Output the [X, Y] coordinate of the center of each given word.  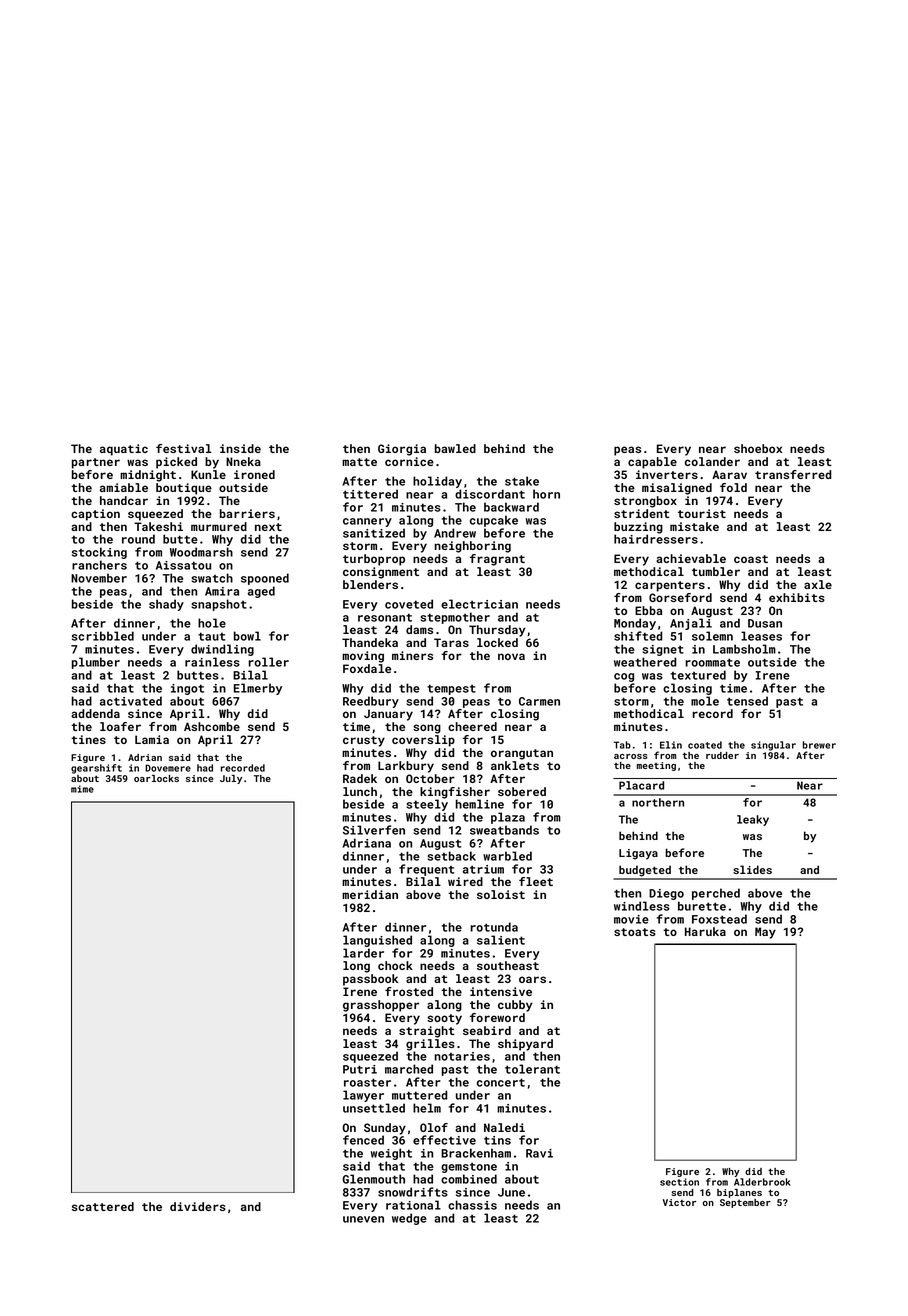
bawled [455, 448]
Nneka [243, 461]
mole [705, 701]
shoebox [758, 448]
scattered [103, 1206]
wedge [409, 1219]
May [765, 933]
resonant [385, 617]
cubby [515, 1006]
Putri [360, 1069]
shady [166, 605]
